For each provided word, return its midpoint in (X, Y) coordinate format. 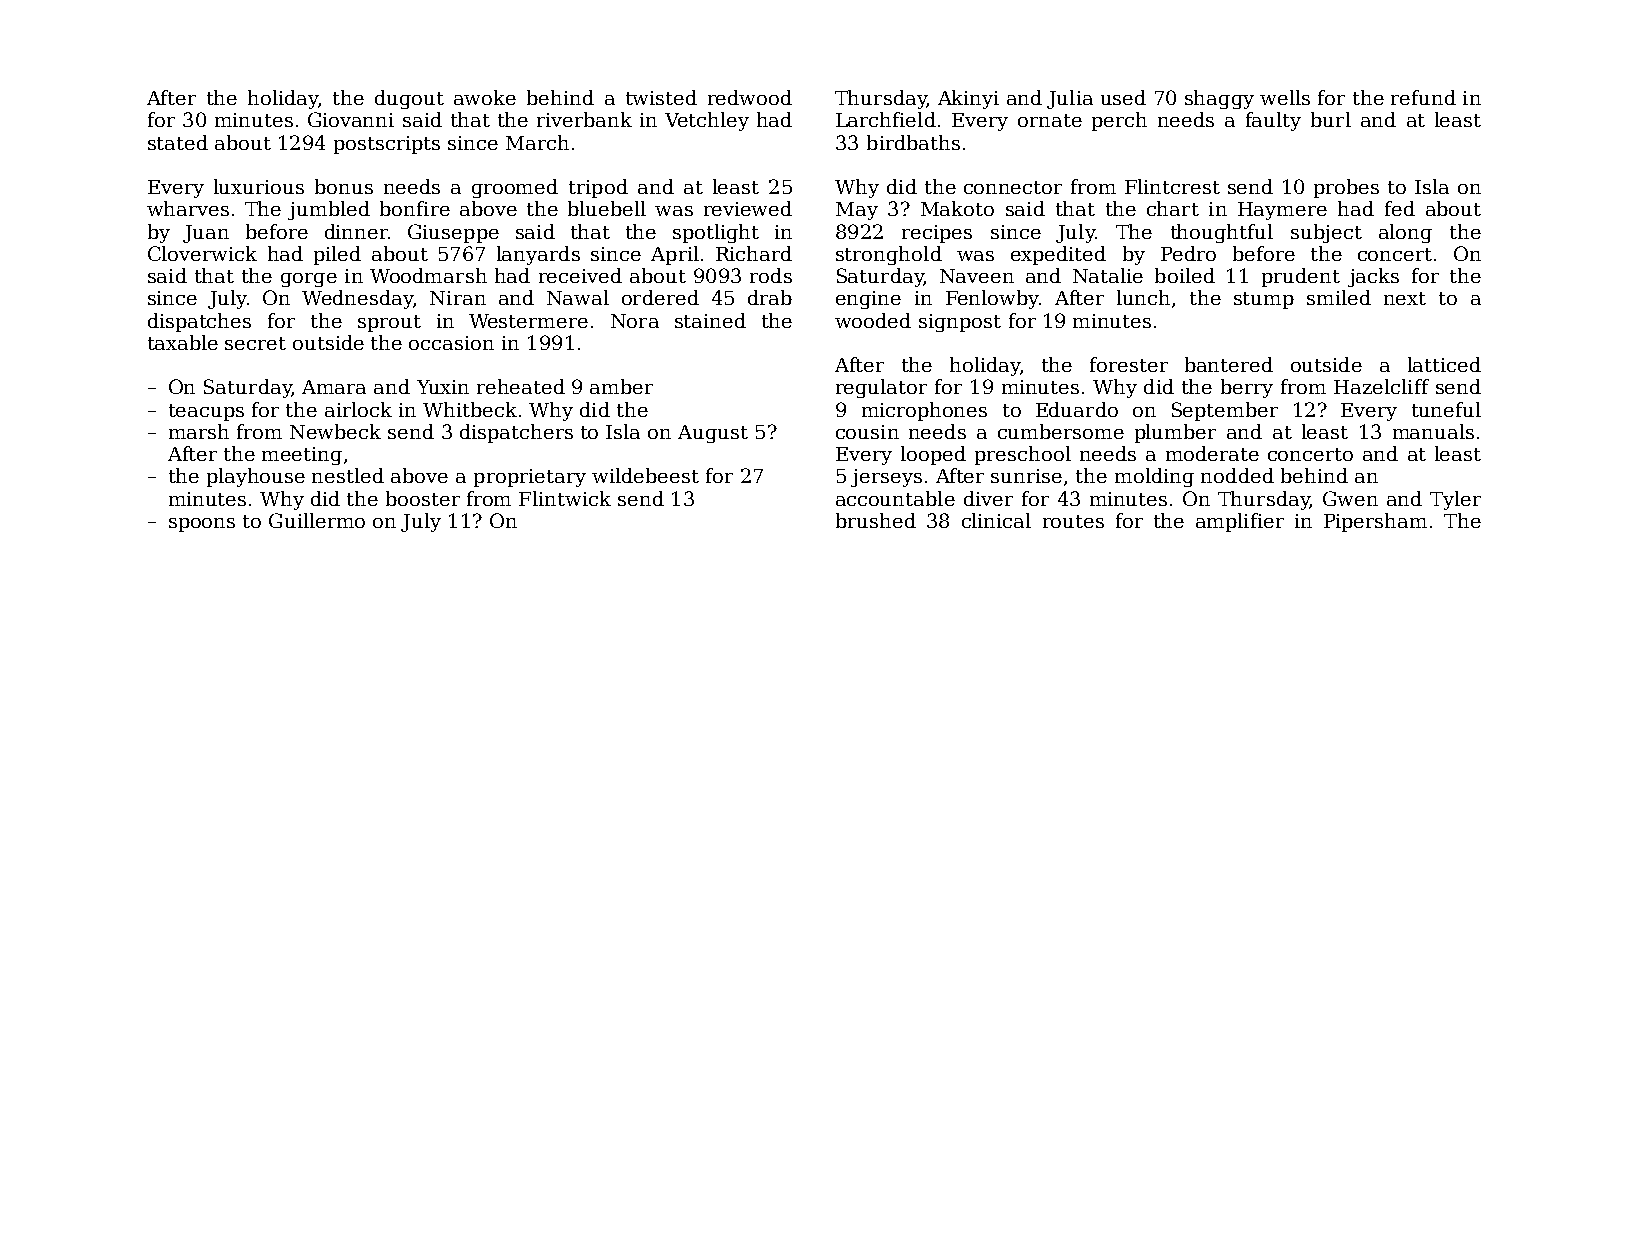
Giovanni (351, 119)
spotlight (716, 233)
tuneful (1446, 409)
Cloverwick (202, 253)
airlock (358, 409)
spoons (202, 525)
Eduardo (1077, 409)
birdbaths (913, 142)
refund (1423, 97)
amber (621, 386)
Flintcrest (1172, 186)
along (1405, 233)
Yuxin (443, 387)
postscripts (387, 145)
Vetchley (707, 121)
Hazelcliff (1381, 386)
